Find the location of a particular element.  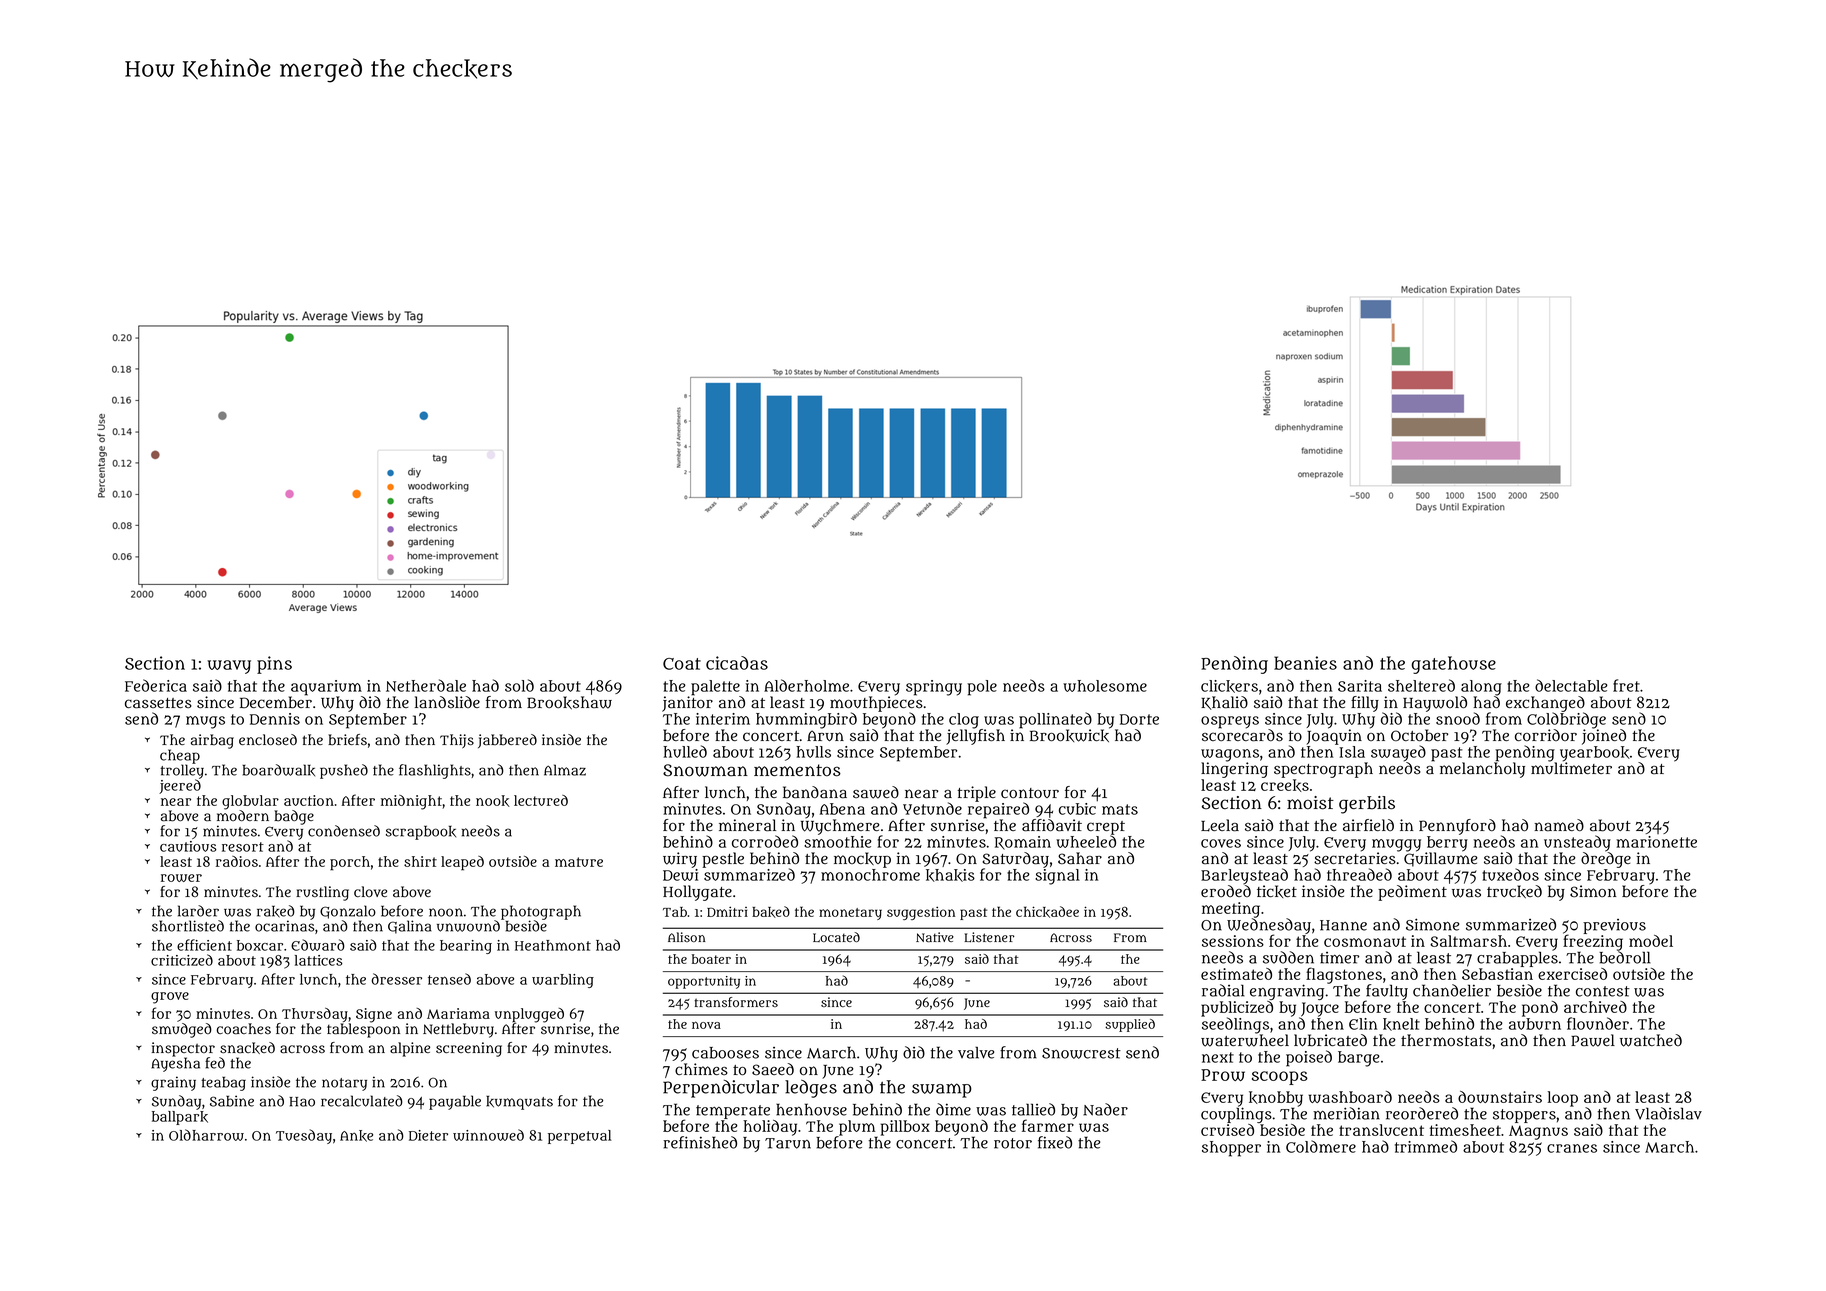

pins is located at coordinates (274, 665).
